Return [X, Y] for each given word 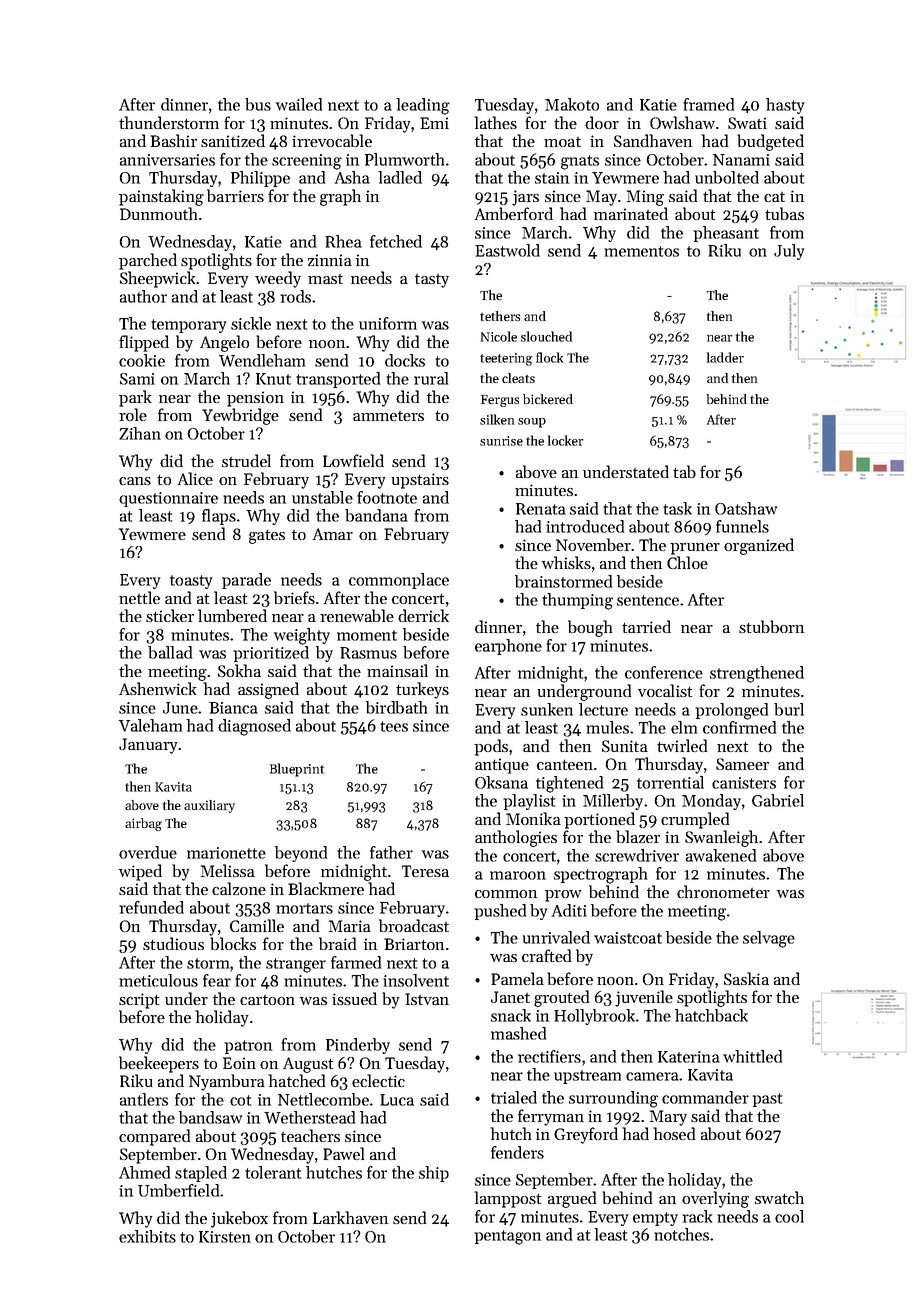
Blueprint [297, 770]
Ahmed [144, 1172]
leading [423, 106]
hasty [785, 106]
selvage [769, 939]
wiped [140, 872]
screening [307, 162]
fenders [517, 1152]
